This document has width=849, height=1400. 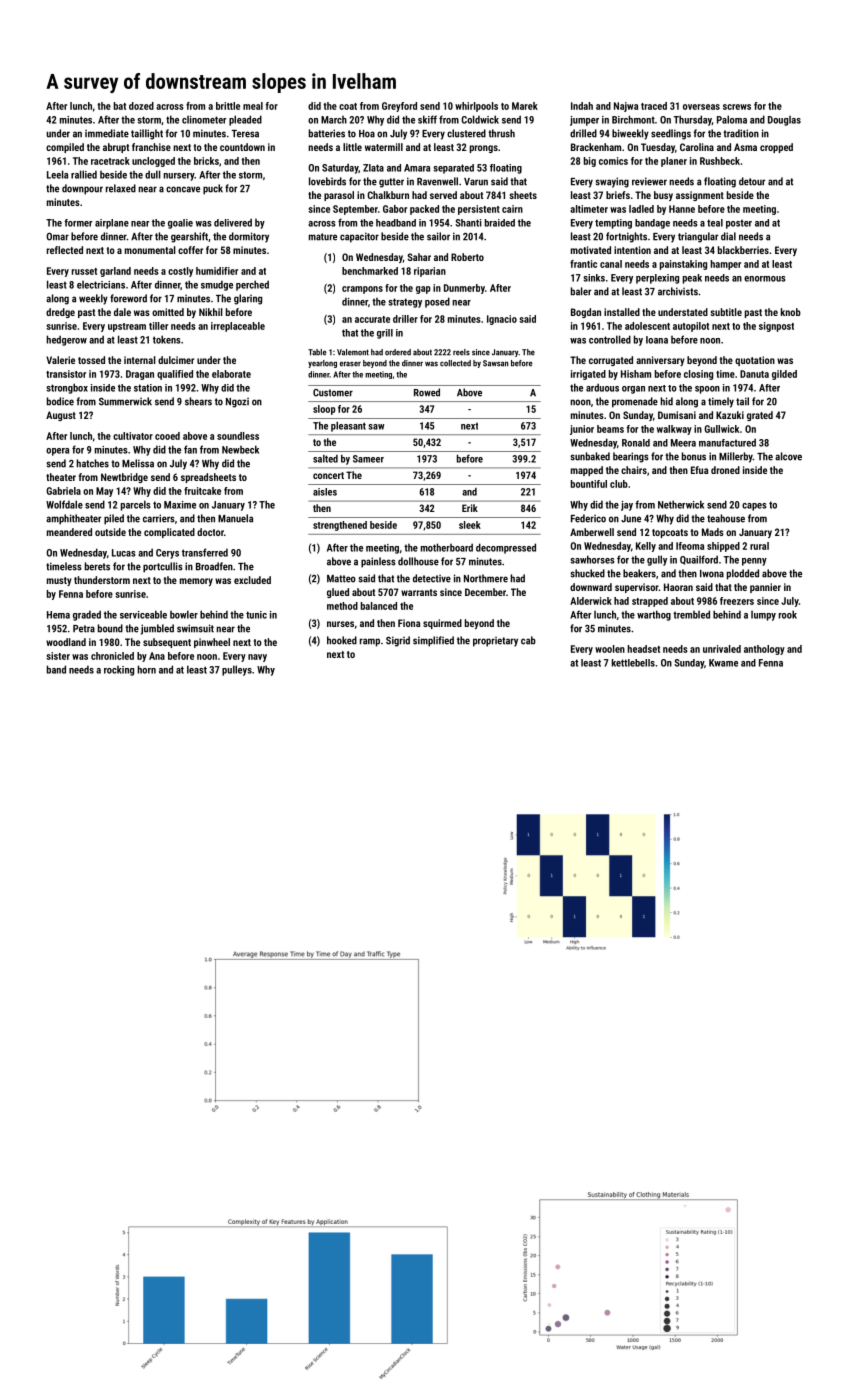 I want to click on unclogged, so click(x=153, y=162).
